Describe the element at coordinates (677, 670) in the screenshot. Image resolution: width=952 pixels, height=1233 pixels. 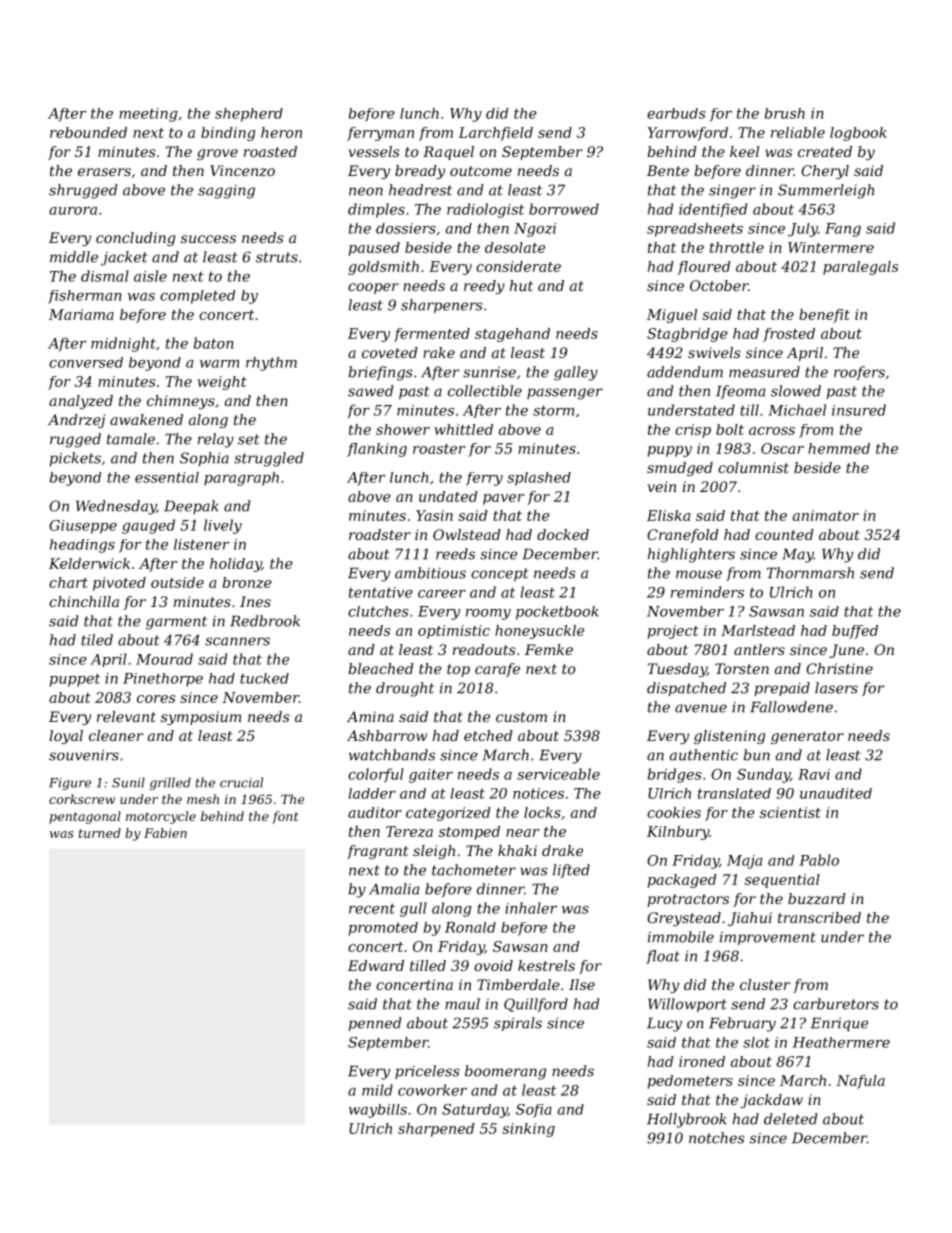
I see `Tuesday` at that location.
